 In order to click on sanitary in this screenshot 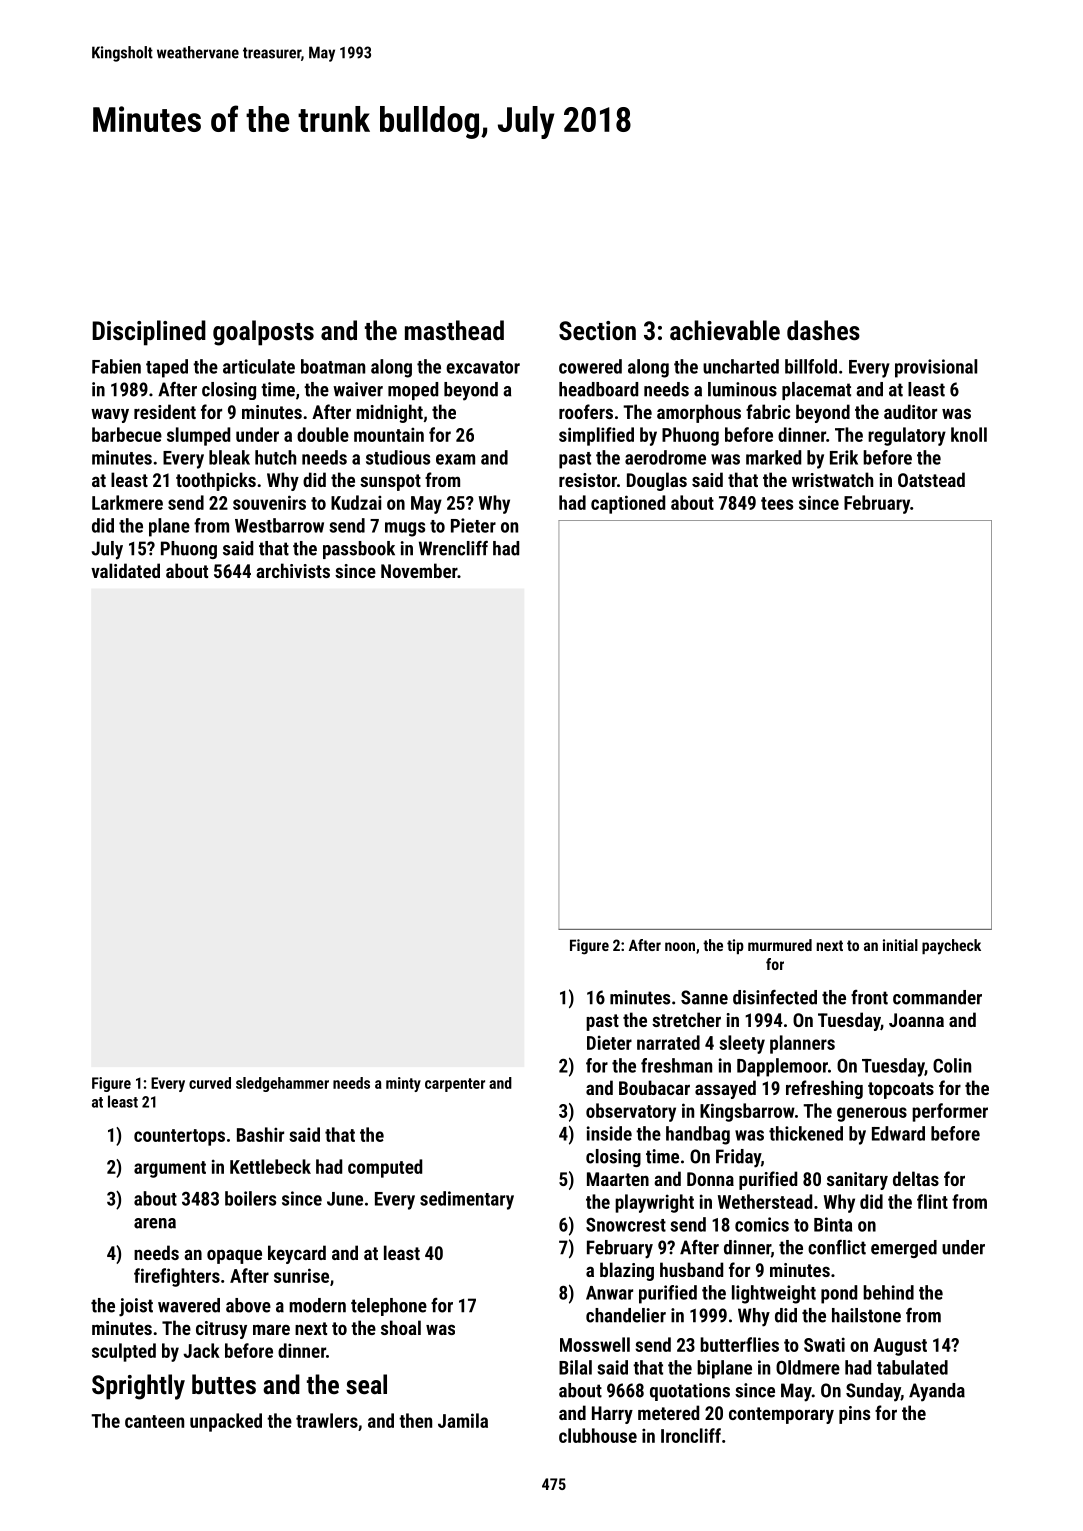, I will do `click(857, 1181)`.
